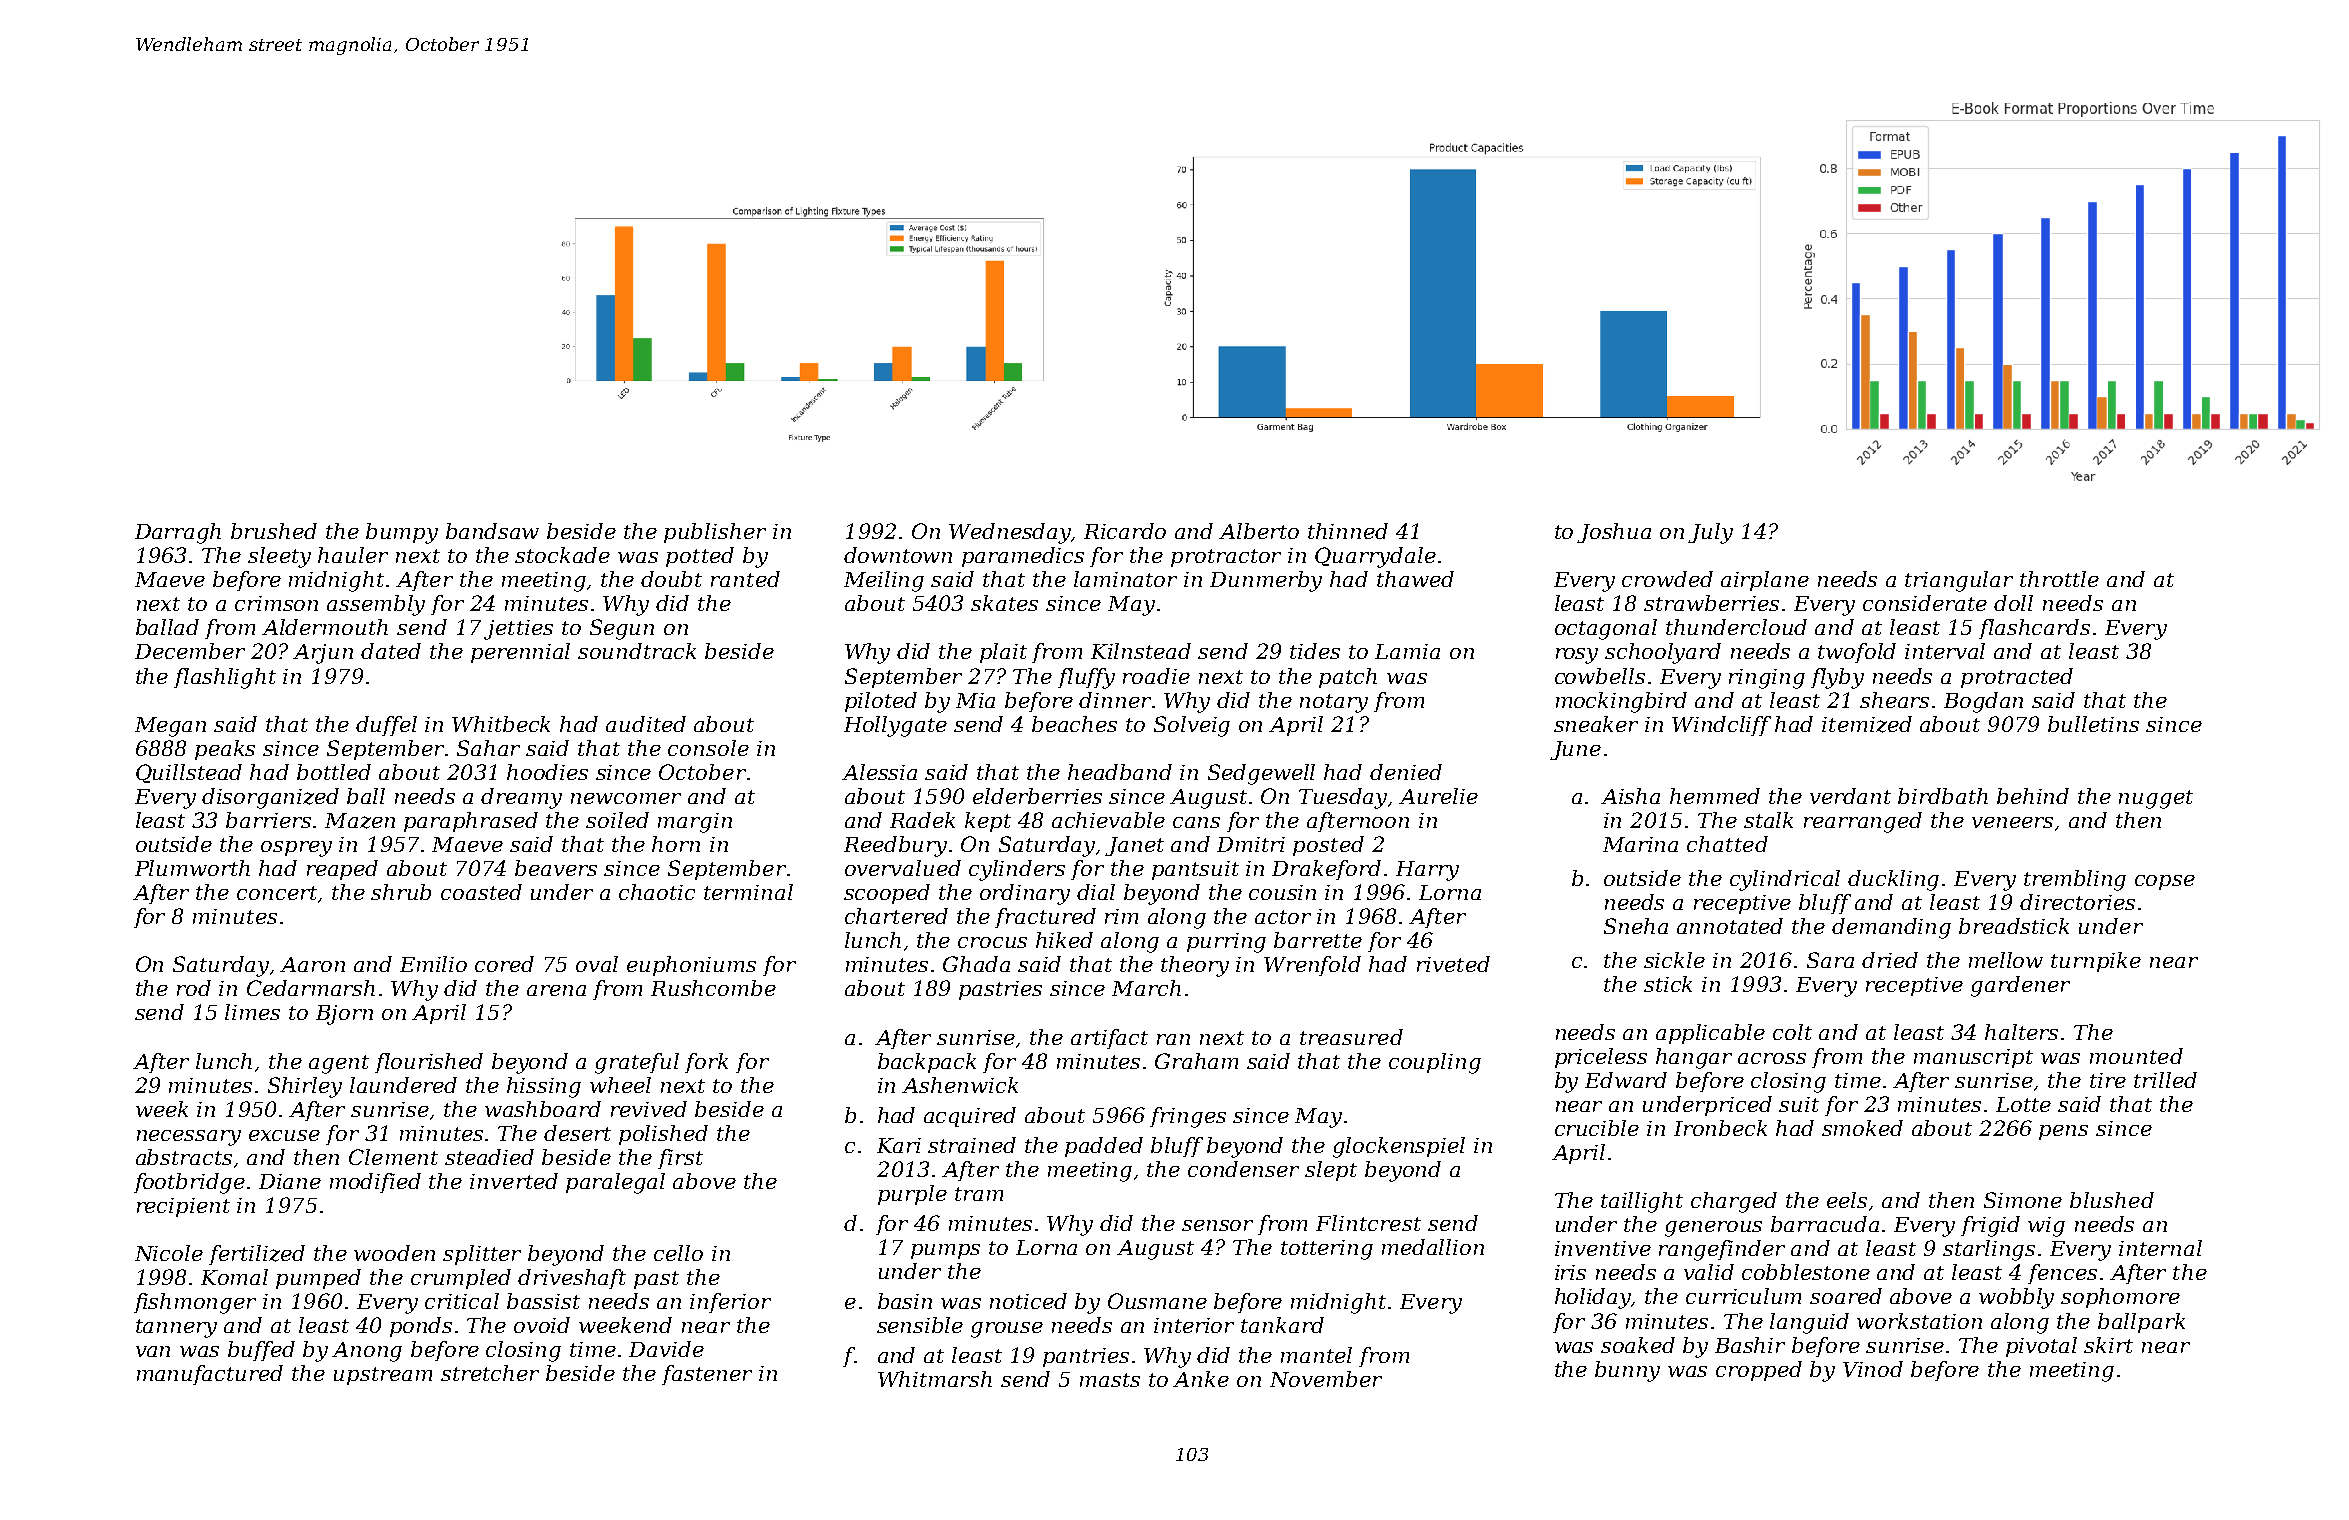 This image has width=2349, height=1520. What do you see at coordinates (481, 892) in the image?
I see `coasted` at bounding box center [481, 892].
